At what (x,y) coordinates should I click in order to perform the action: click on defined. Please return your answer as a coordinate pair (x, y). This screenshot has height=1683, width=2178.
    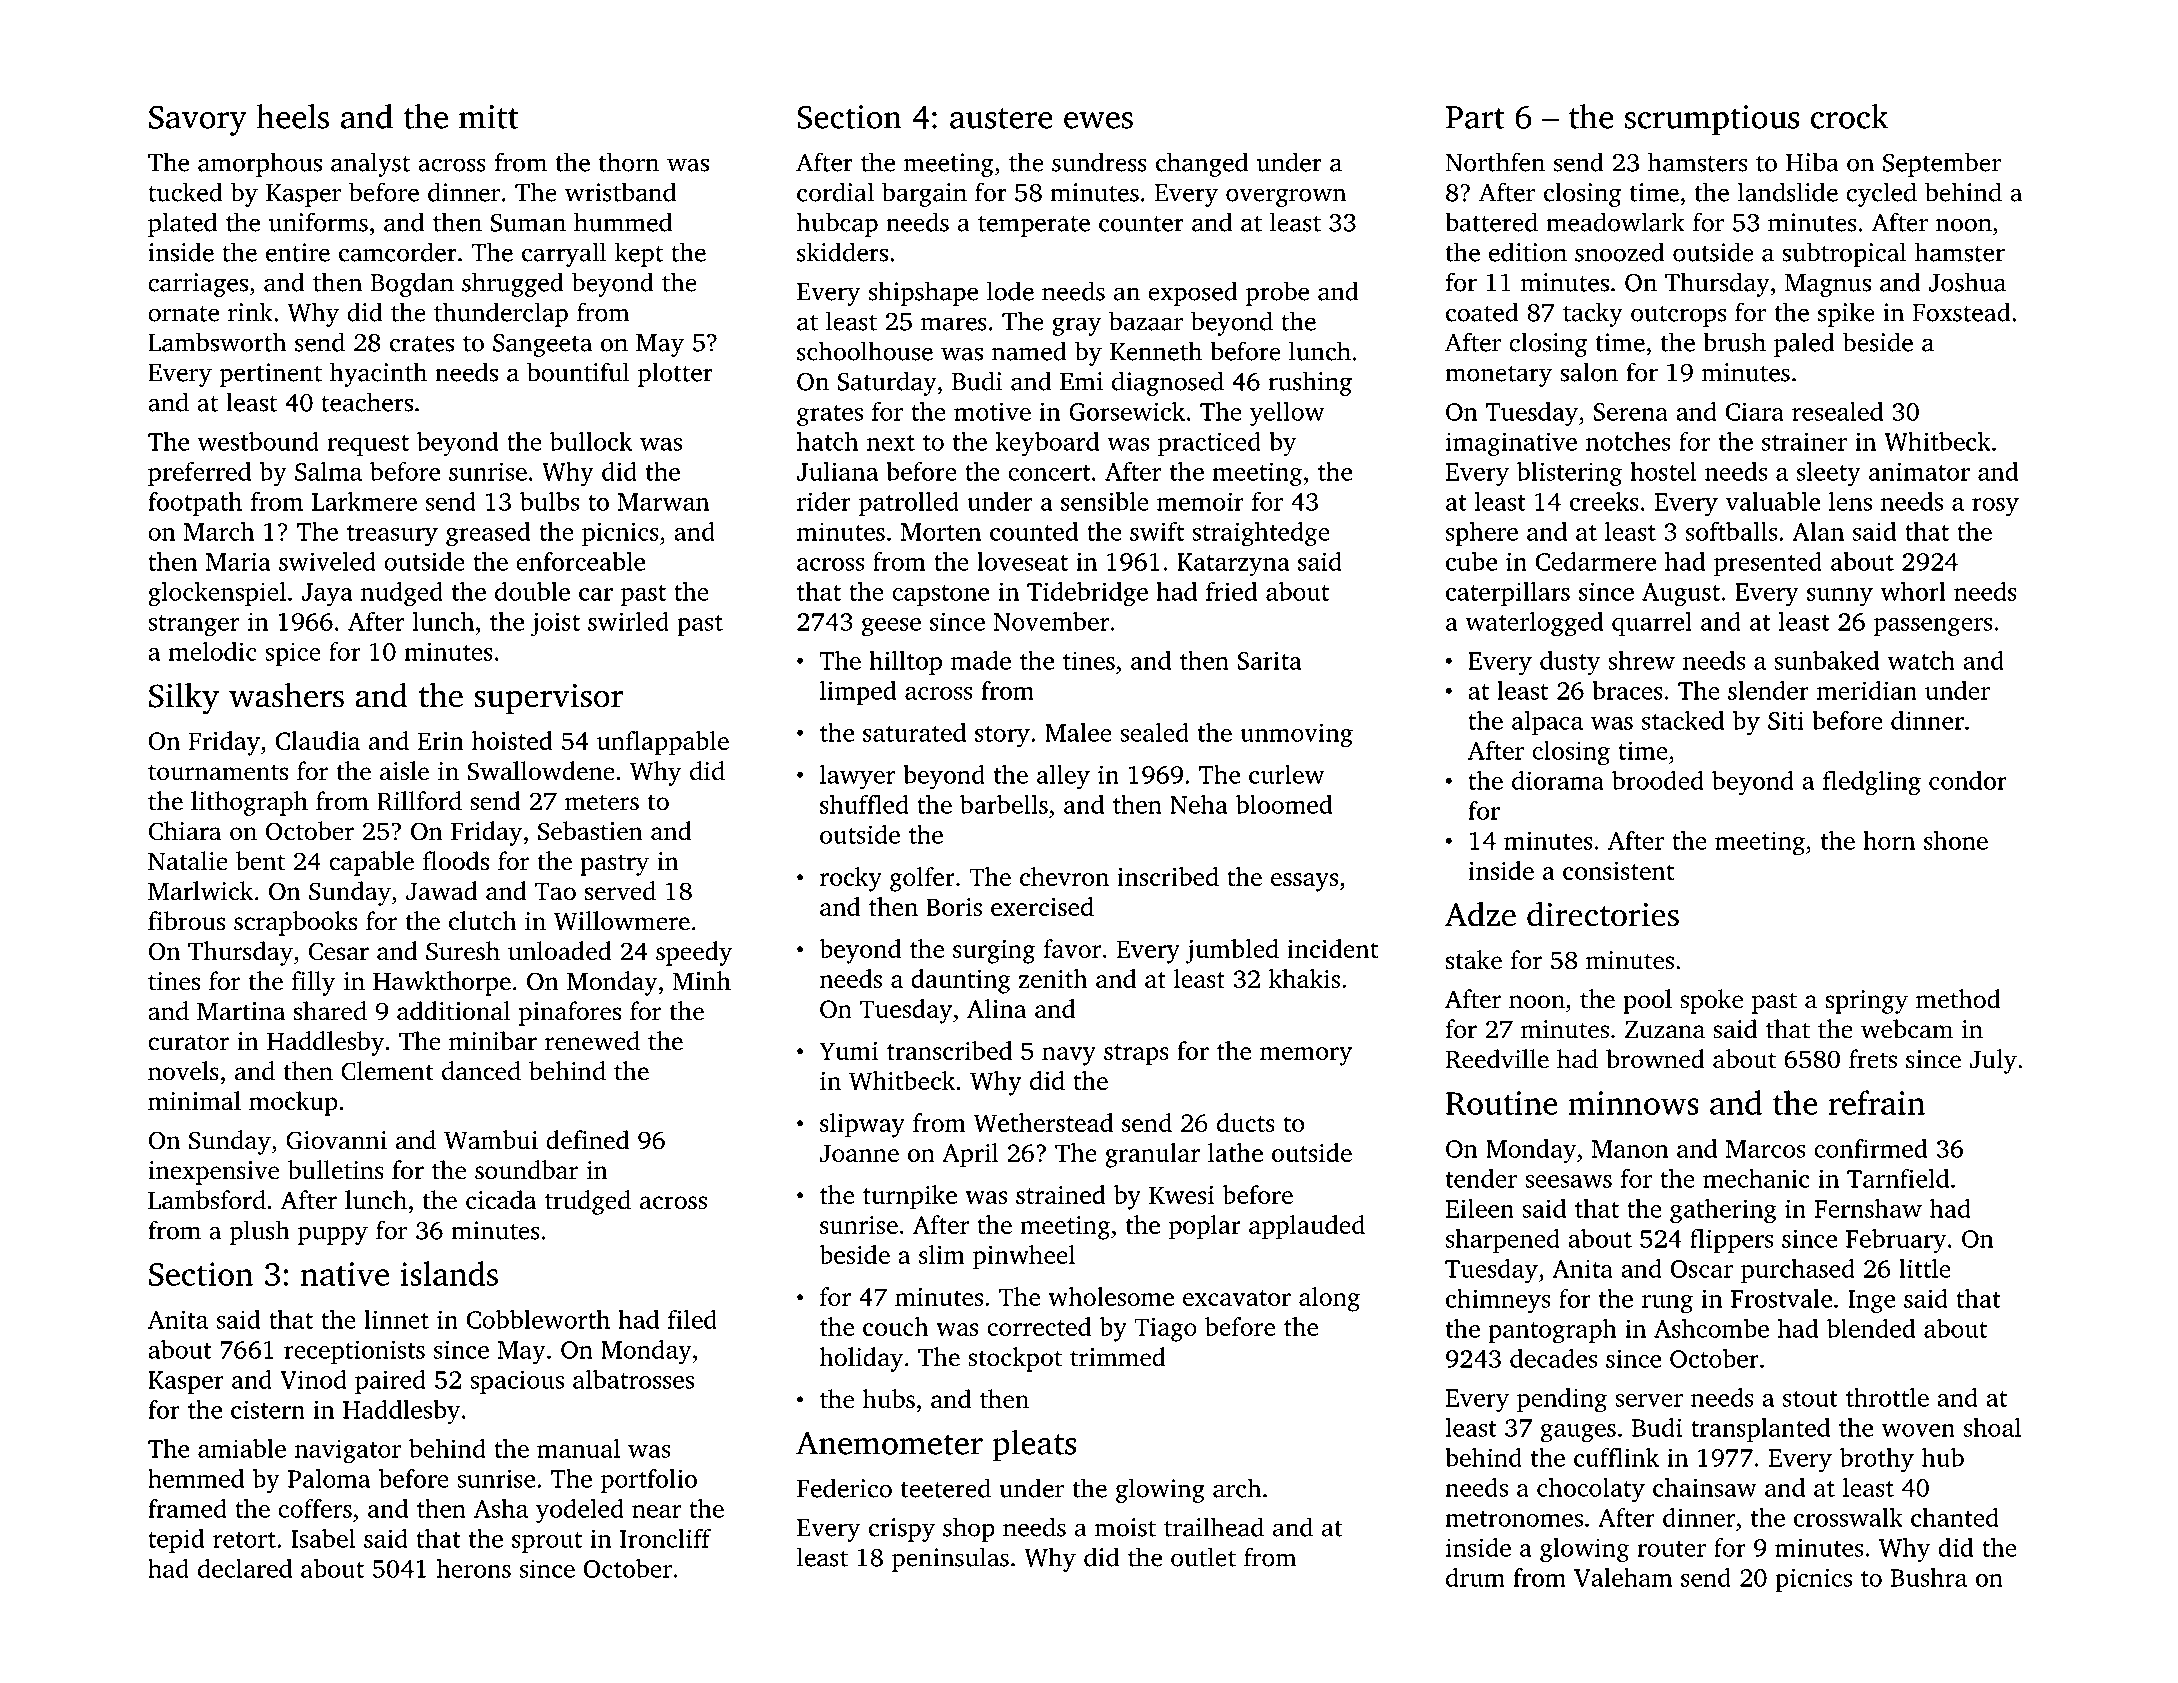
    Looking at the image, I should click on (587, 1140).
